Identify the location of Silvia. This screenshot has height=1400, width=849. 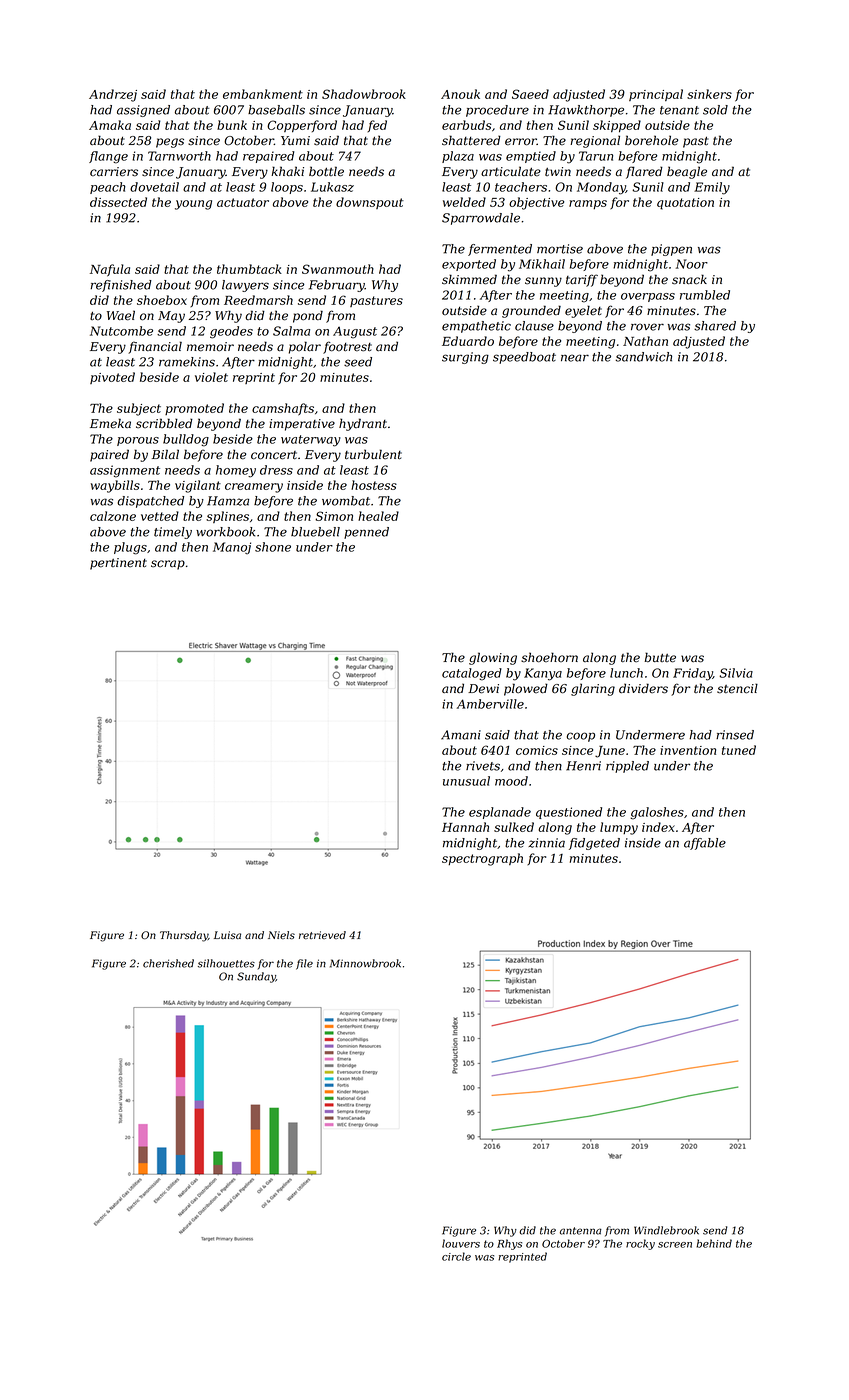
(736, 673).
